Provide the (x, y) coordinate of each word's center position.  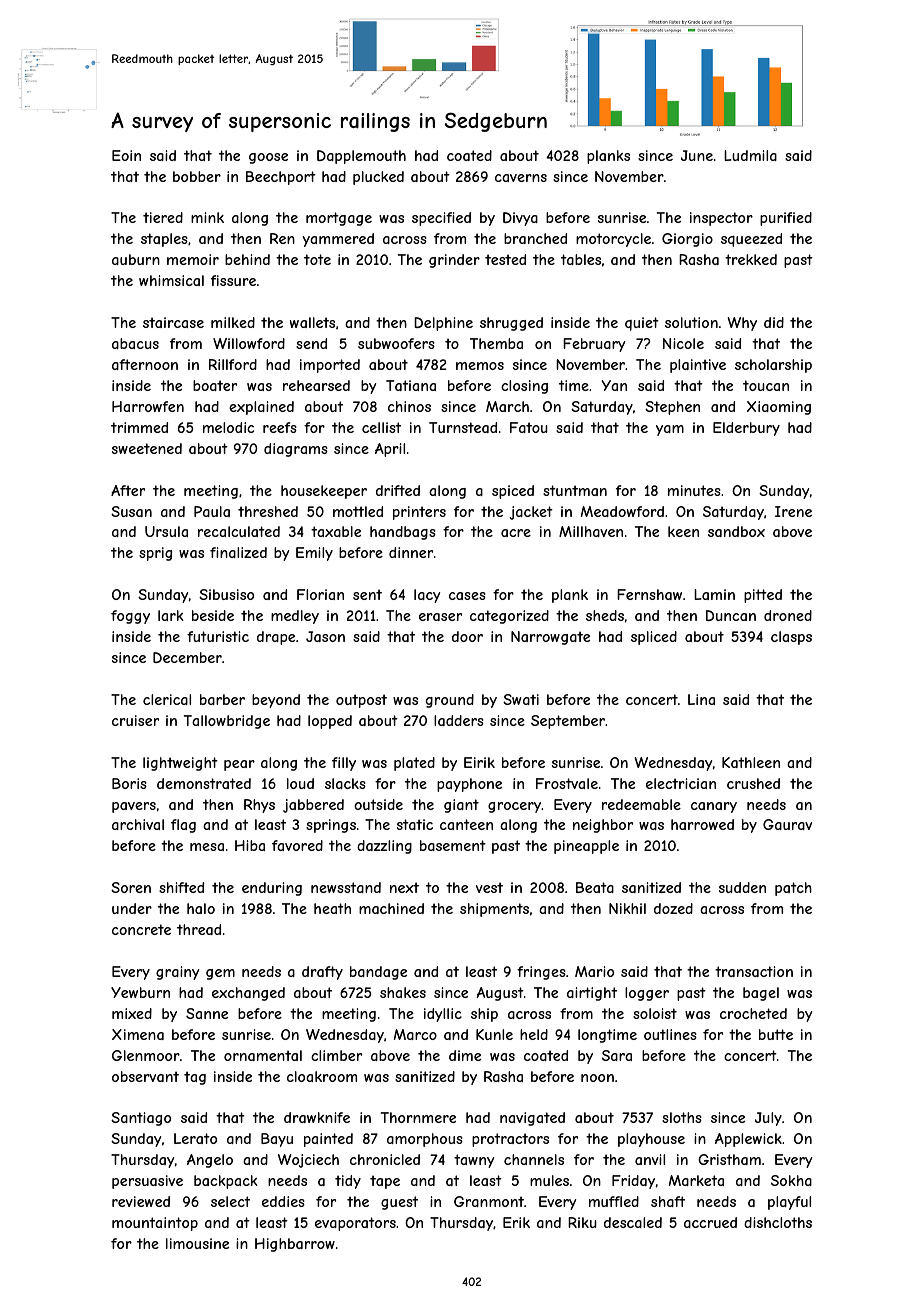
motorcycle (613, 240)
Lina (701, 699)
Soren (131, 887)
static (415, 824)
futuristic (218, 636)
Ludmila (750, 155)
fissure (233, 280)
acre (516, 533)
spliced (654, 638)
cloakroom (322, 1076)
